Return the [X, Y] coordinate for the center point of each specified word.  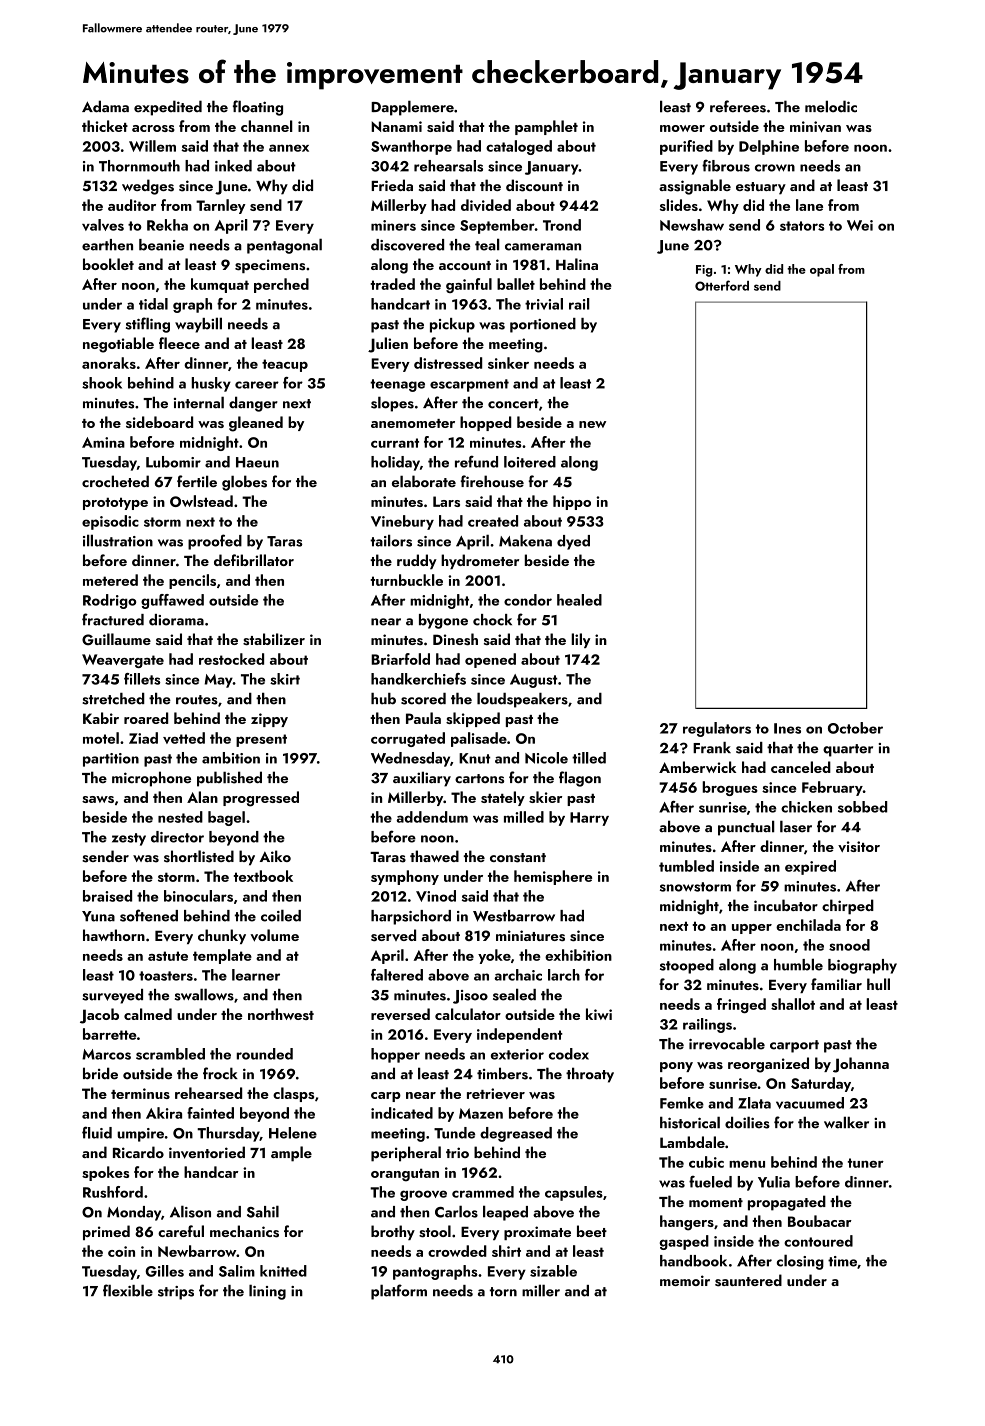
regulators [717, 729]
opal [822, 270]
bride [100, 1073]
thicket [105, 126]
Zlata [754, 1103]
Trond [562, 225]
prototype [115, 504]
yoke [494, 956]
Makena [525, 541]
